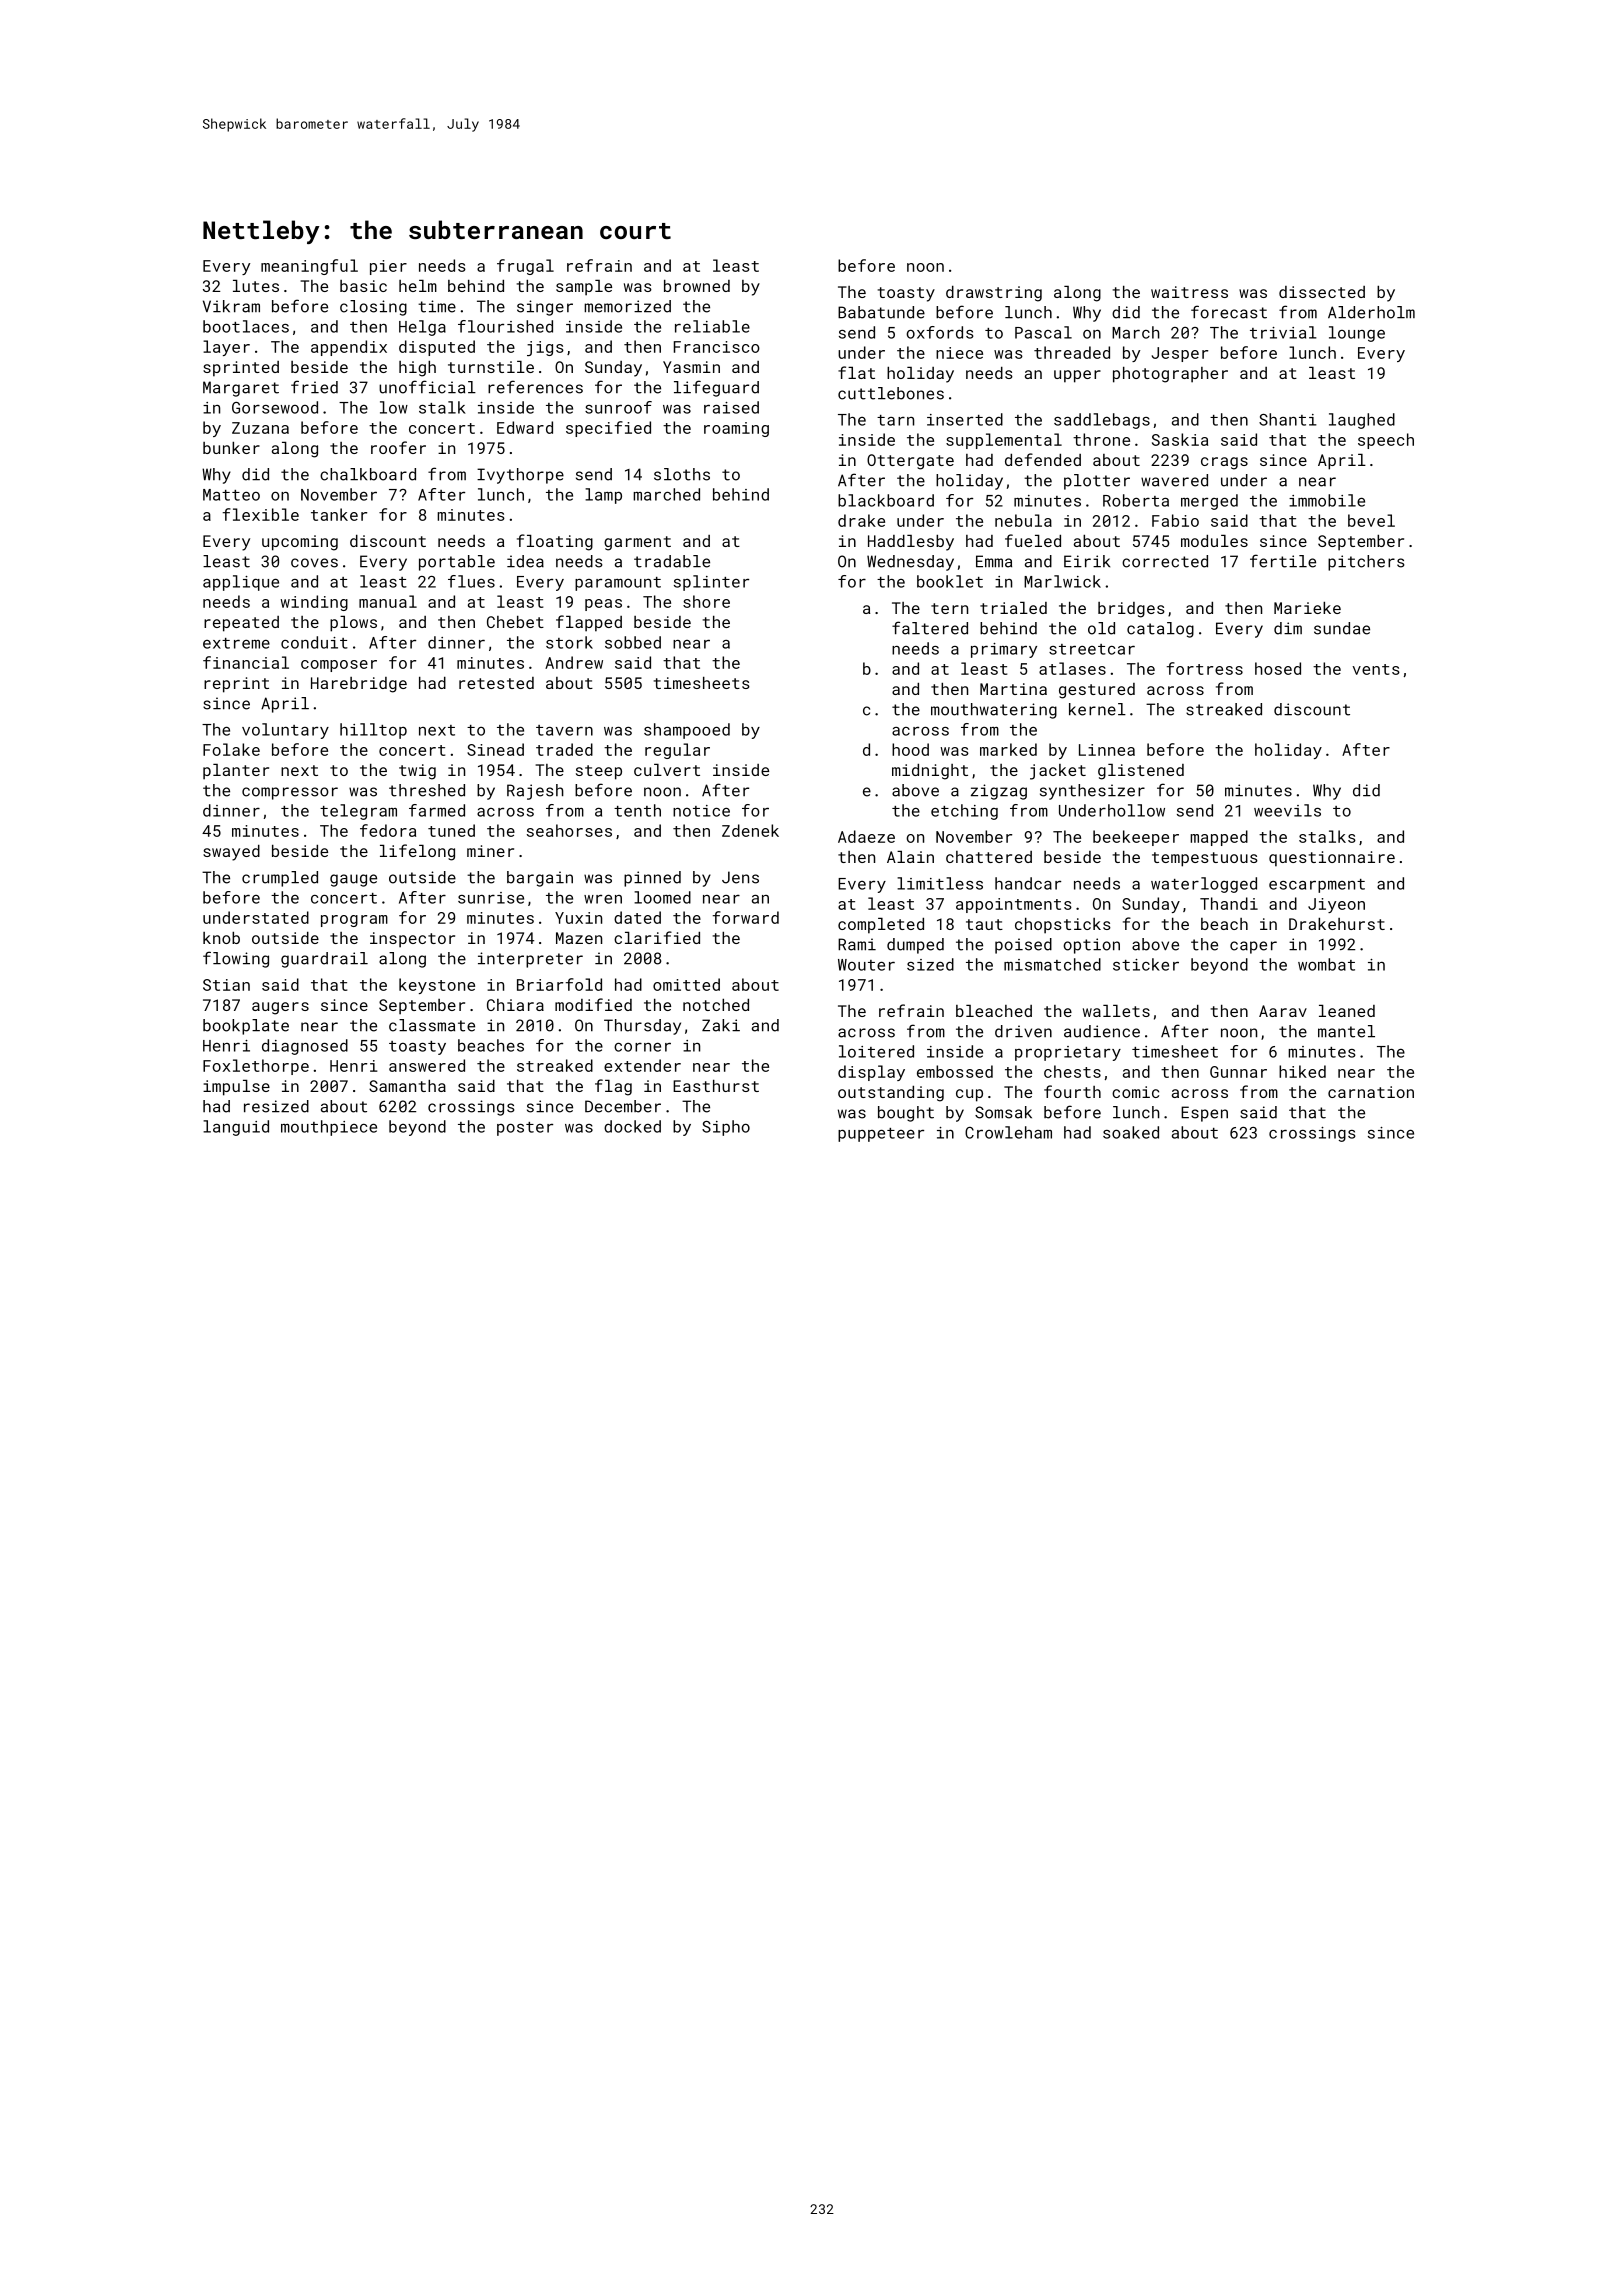  What do you see at coordinates (731, 407) in the image?
I see `raised` at bounding box center [731, 407].
